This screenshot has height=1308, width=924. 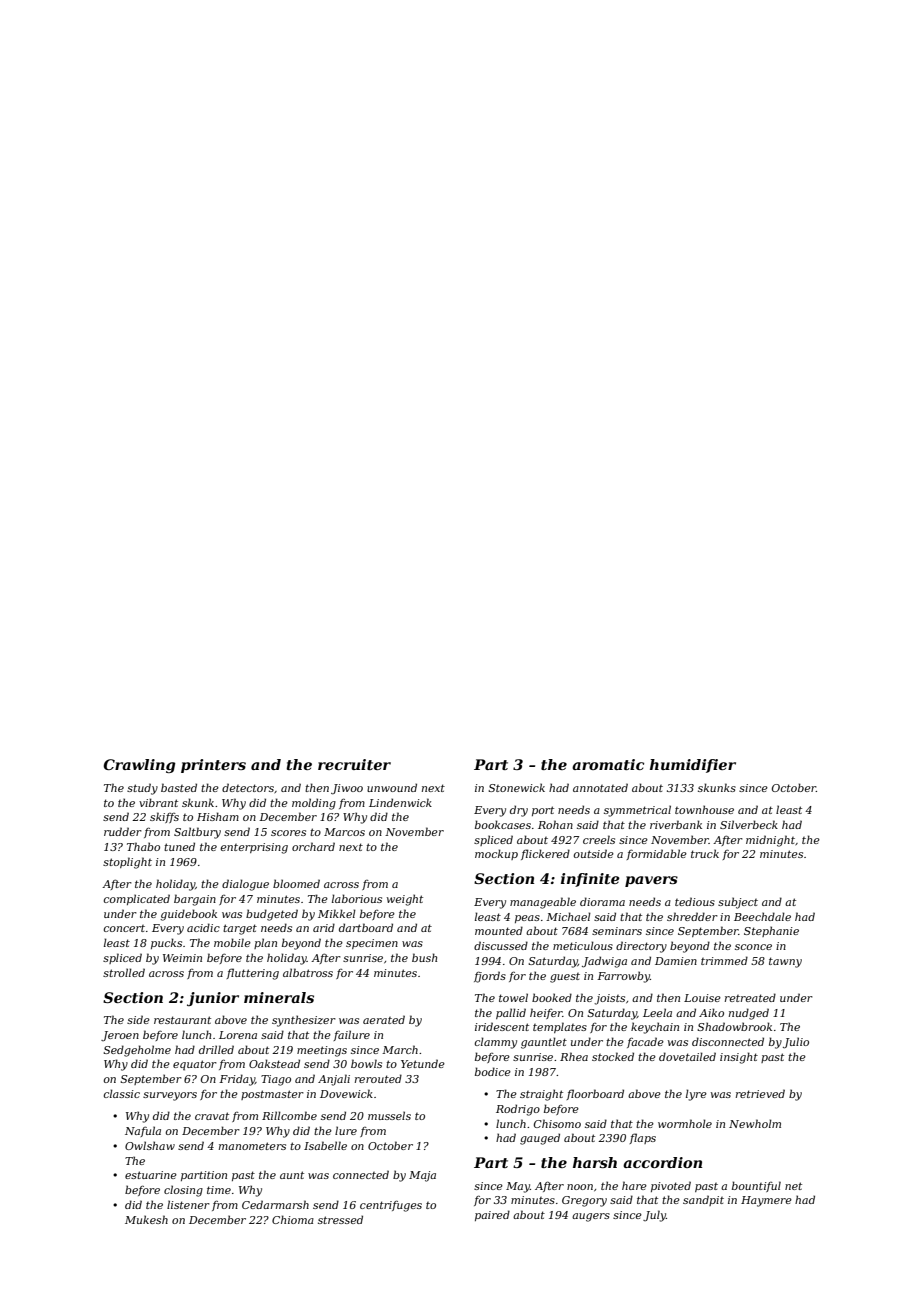 What do you see at coordinates (400, 802) in the screenshot?
I see `Lindenwick` at bounding box center [400, 802].
